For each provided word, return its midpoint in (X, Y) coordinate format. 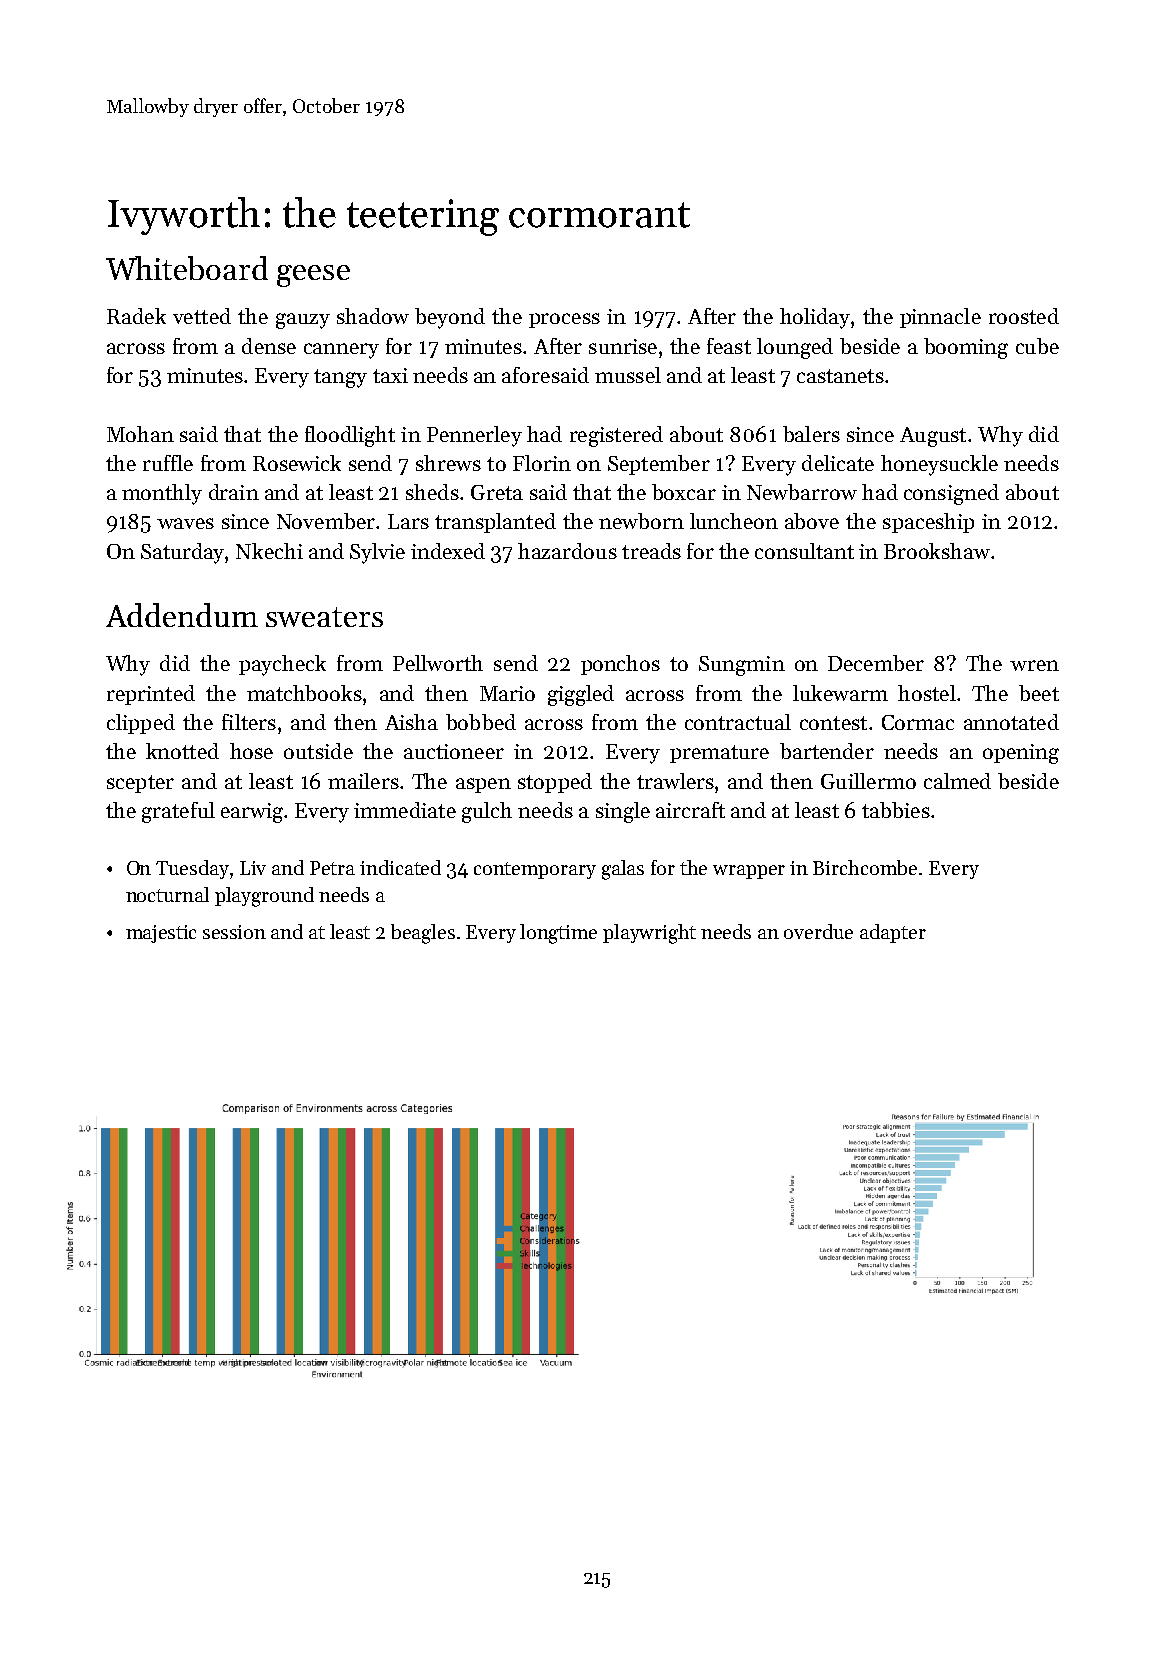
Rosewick (297, 463)
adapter (893, 933)
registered (616, 436)
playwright (649, 934)
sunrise (623, 346)
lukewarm (840, 693)
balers (811, 434)
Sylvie (377, 553)
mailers (363, 781)
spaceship (928, 523)
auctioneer (454, 751)
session (234, 932)
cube (1037, 346)
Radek (136, 316)
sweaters (324, 617)
